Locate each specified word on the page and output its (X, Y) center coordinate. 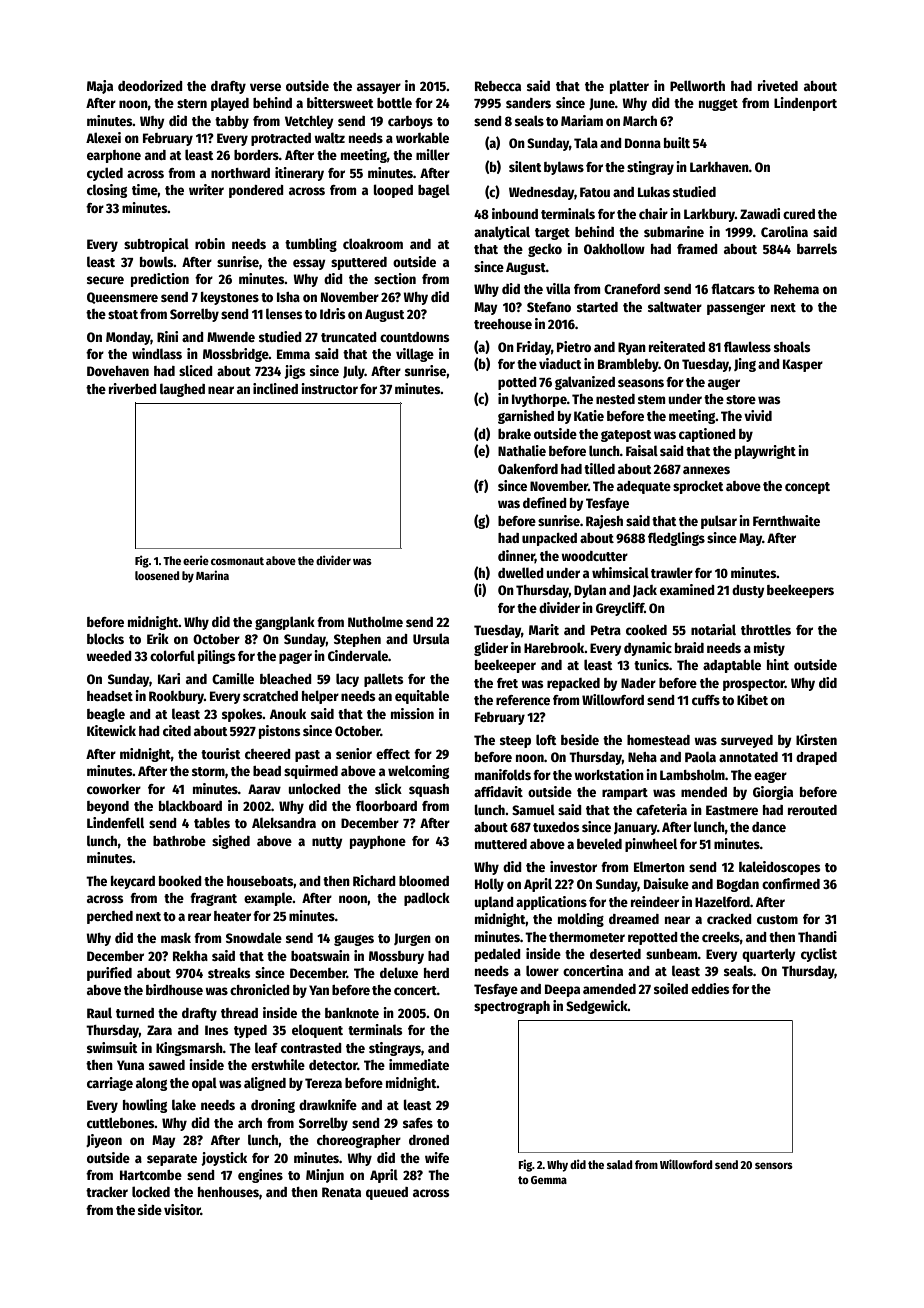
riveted (778, 85)
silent (525, 166)
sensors (774, 1165)
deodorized (150, 85)
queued (387, 1193)
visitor (182, 1209)
